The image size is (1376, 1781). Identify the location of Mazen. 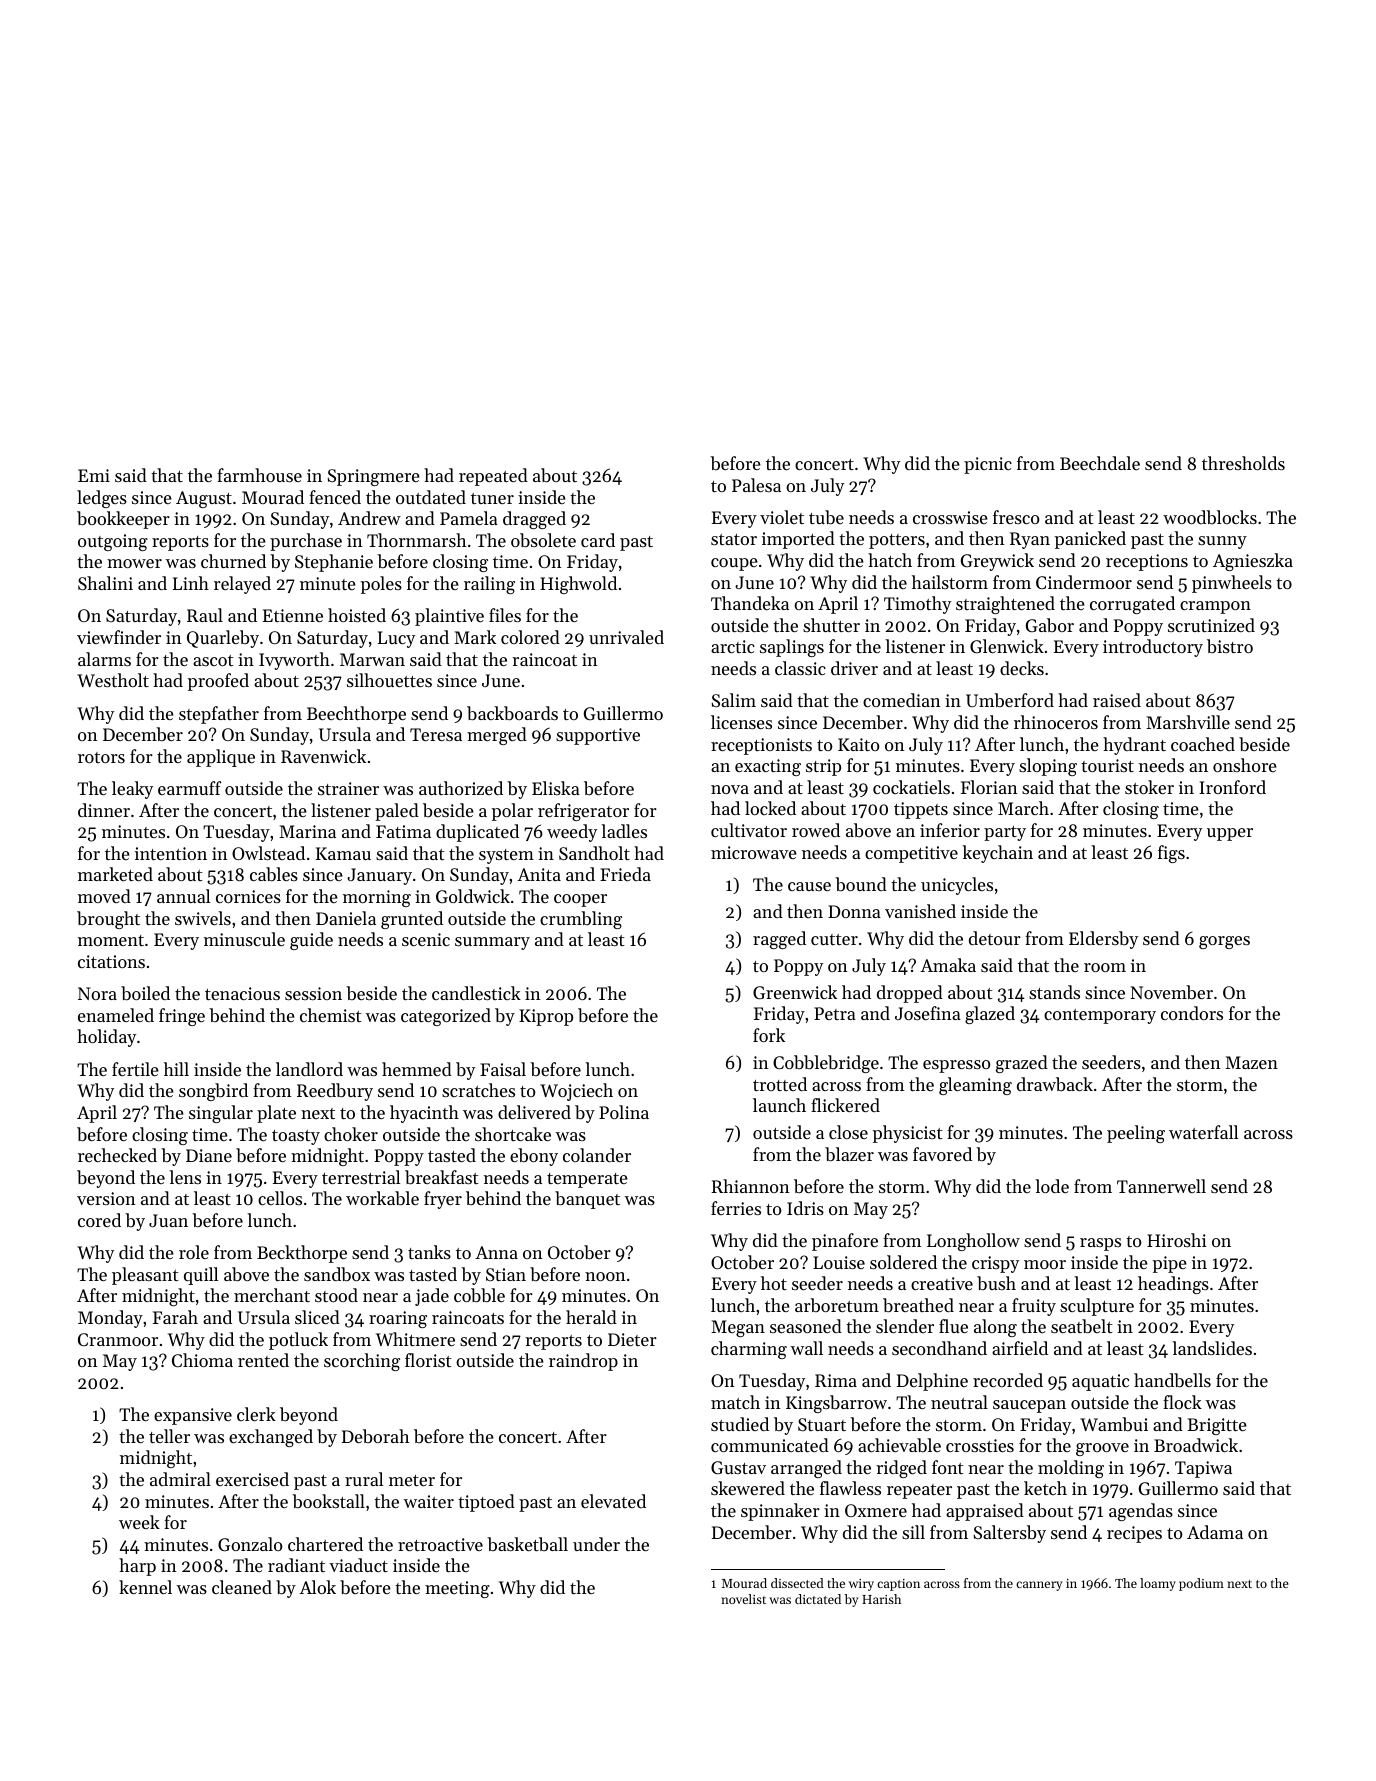
(1251, 1062).
